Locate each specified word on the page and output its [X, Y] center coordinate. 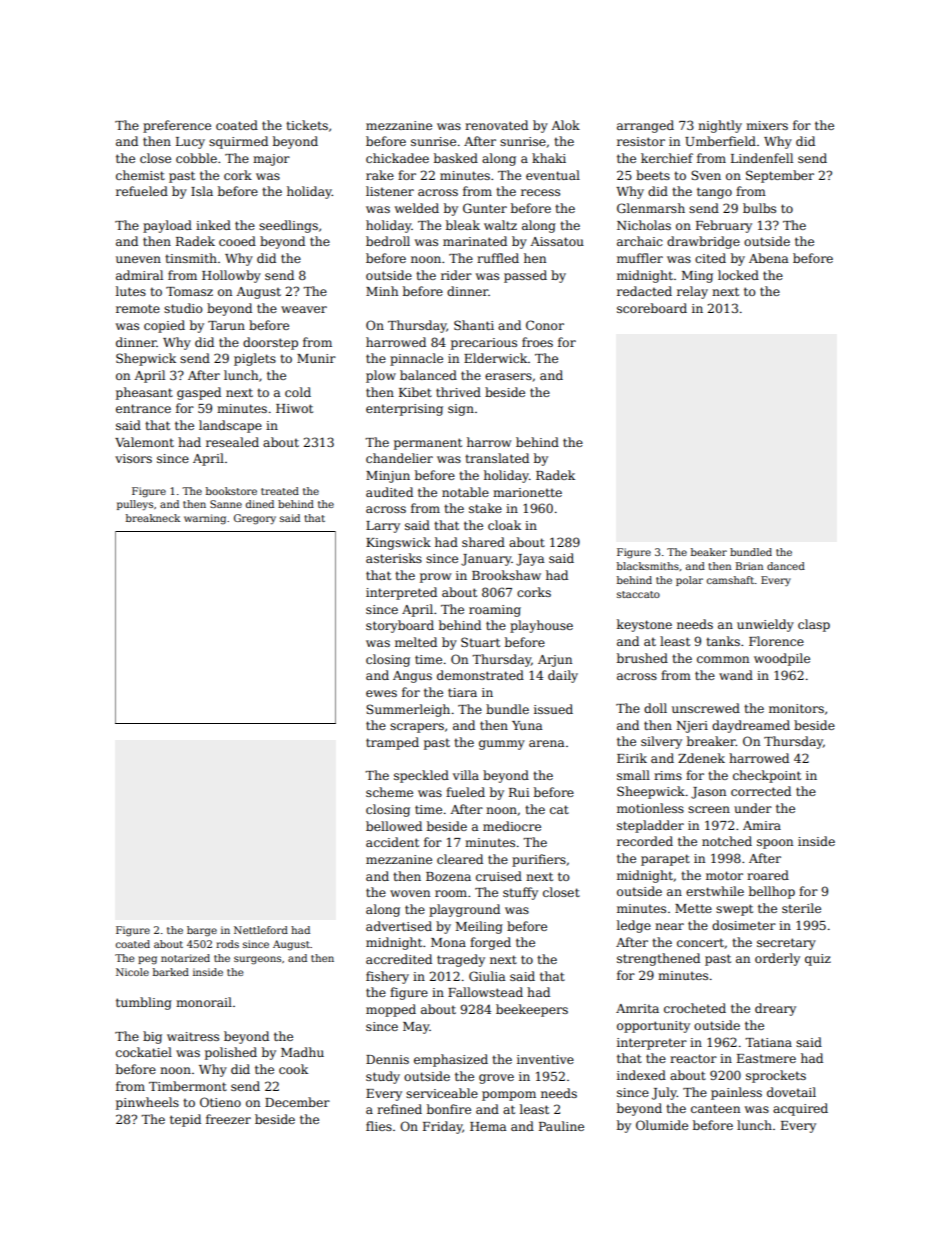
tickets [307, 125]
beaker [709, 552]
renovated [496, 125]
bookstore [231, 491]
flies [379, 1126]
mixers [767, 125]
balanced [428, 375]
